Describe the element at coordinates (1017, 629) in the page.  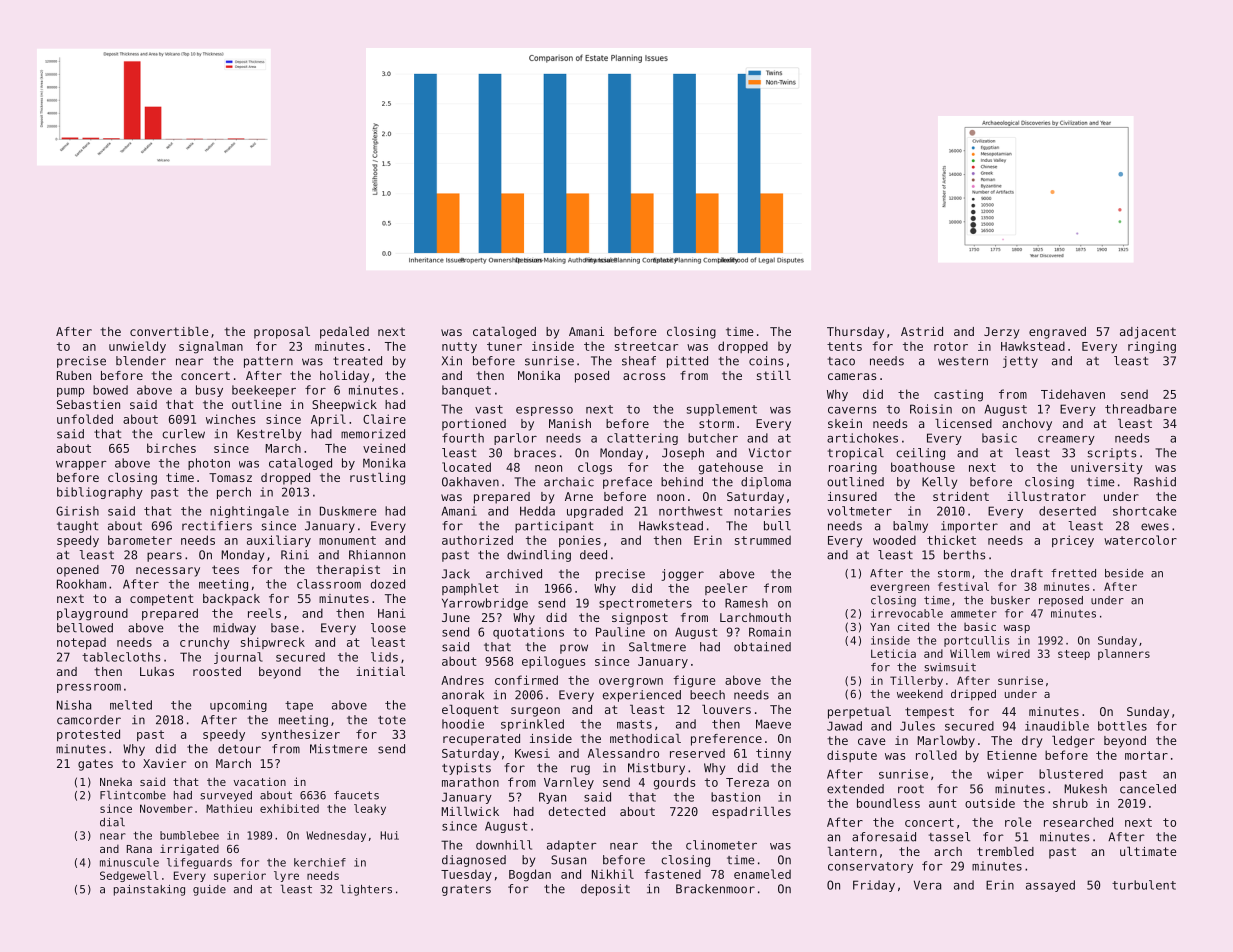
I see `wasp` at that location.
